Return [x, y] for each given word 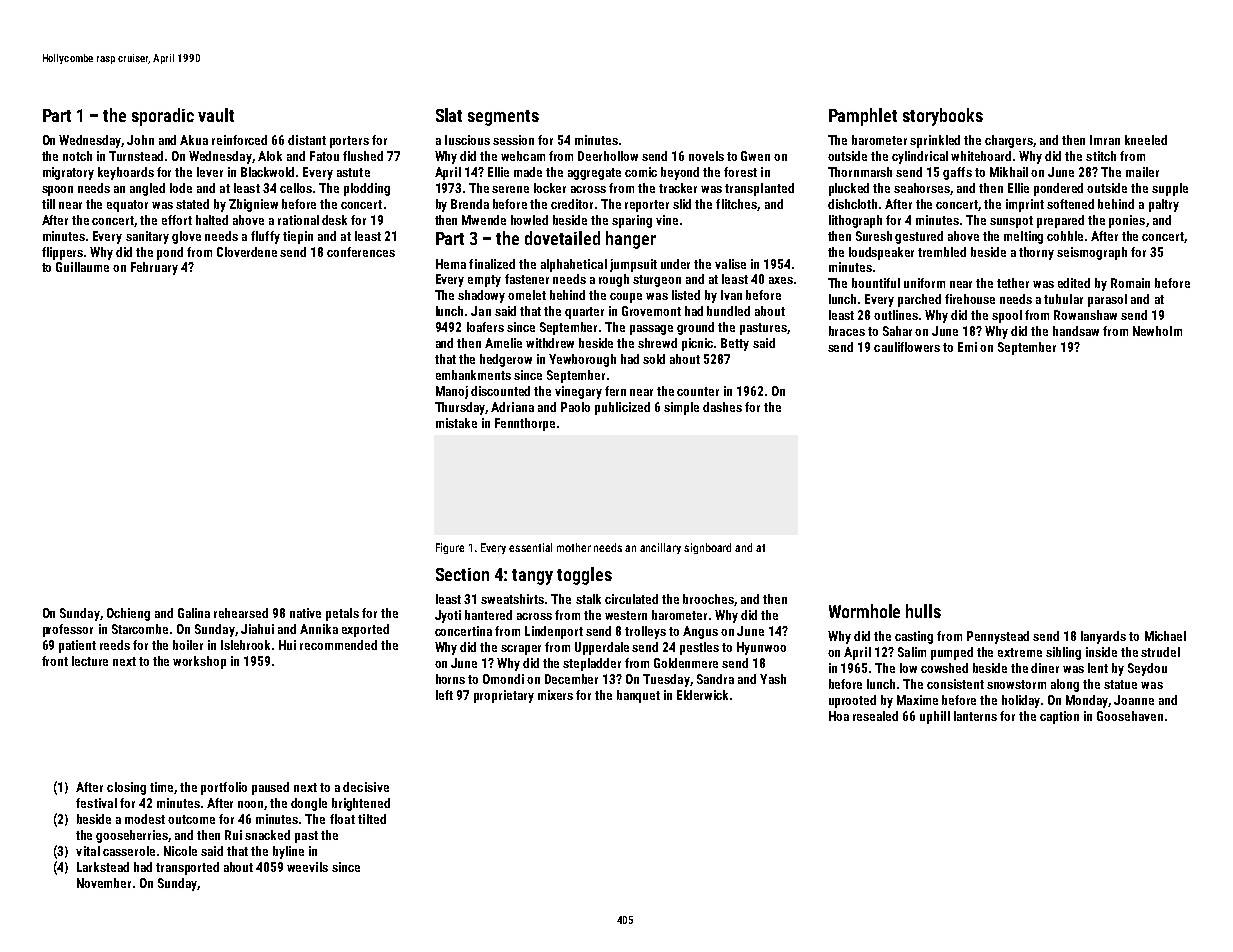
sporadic [163, 117]
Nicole [180, 851]
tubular [1063, 299]
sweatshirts [512, 599]
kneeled [1146, 140]
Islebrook [245, 645]
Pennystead [998, 637]
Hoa [839, 716]
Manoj [452, 392]
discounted [500, 391]
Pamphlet [863, 117]
